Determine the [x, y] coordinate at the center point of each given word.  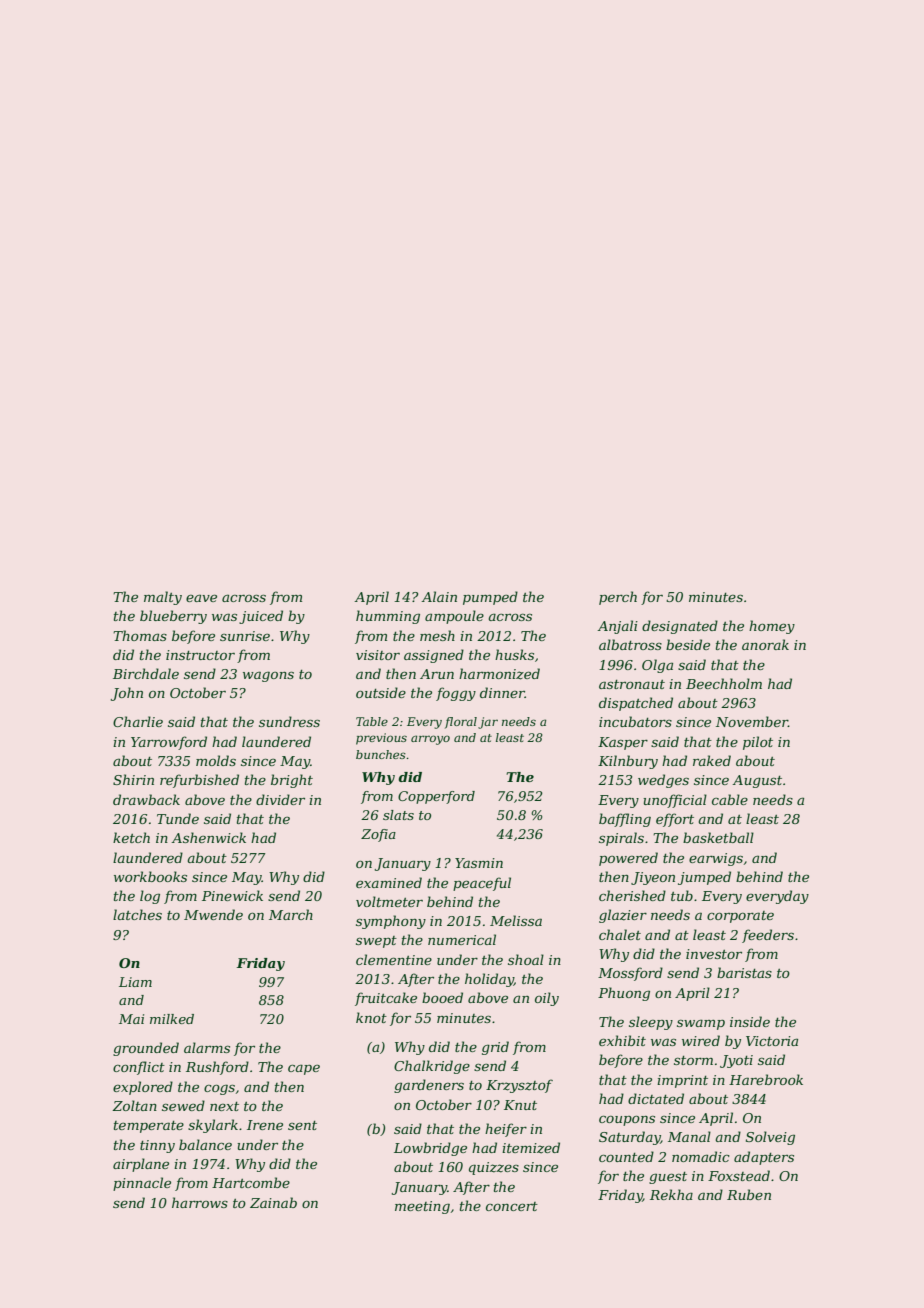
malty [163, 598]
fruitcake [386, 999]
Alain [439, 596]
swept [376, 942]
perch [618, 598]
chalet [620, 934]
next [224, 1106]
